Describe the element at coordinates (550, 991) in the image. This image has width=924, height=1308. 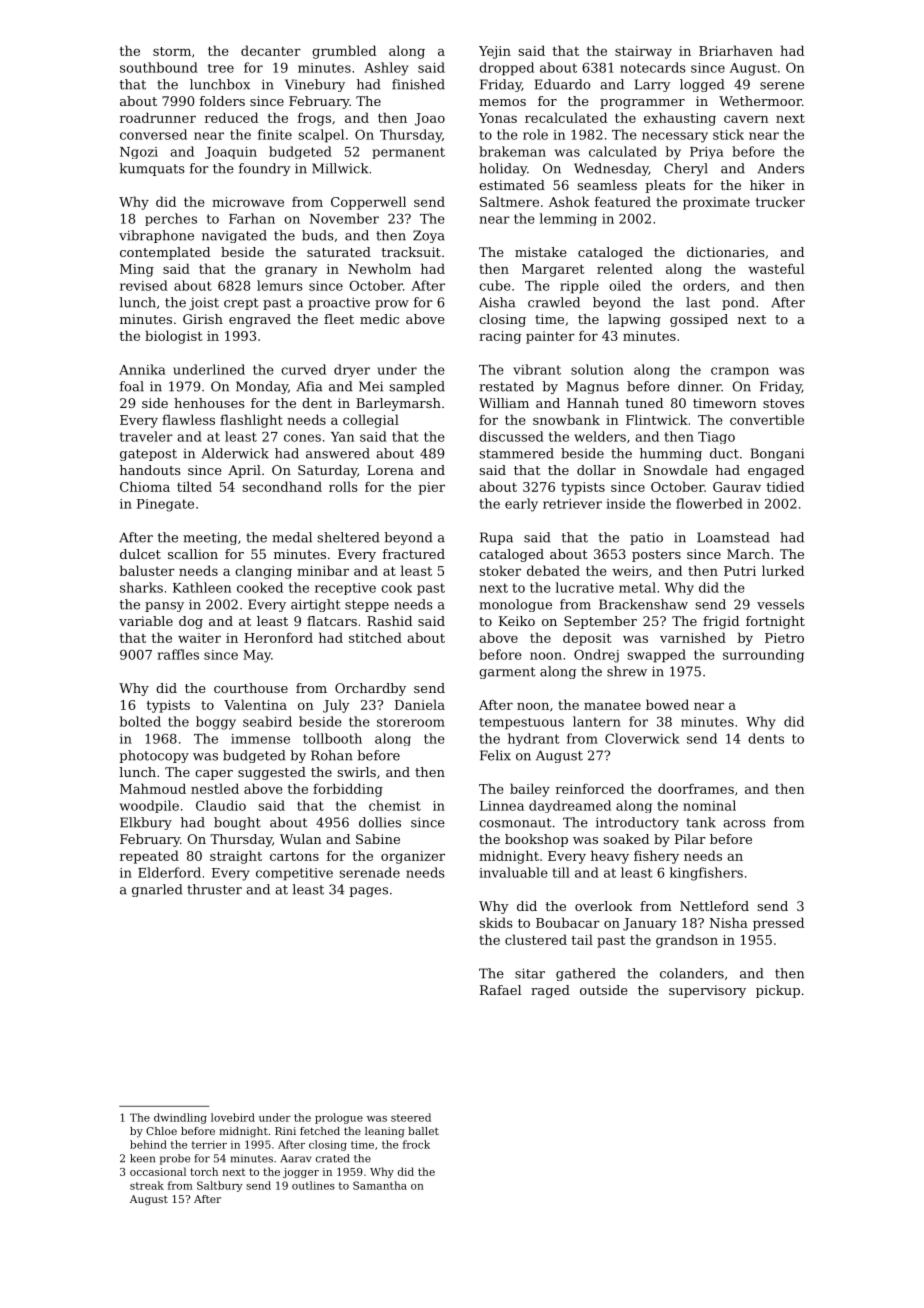
I see `raged` at that location.
